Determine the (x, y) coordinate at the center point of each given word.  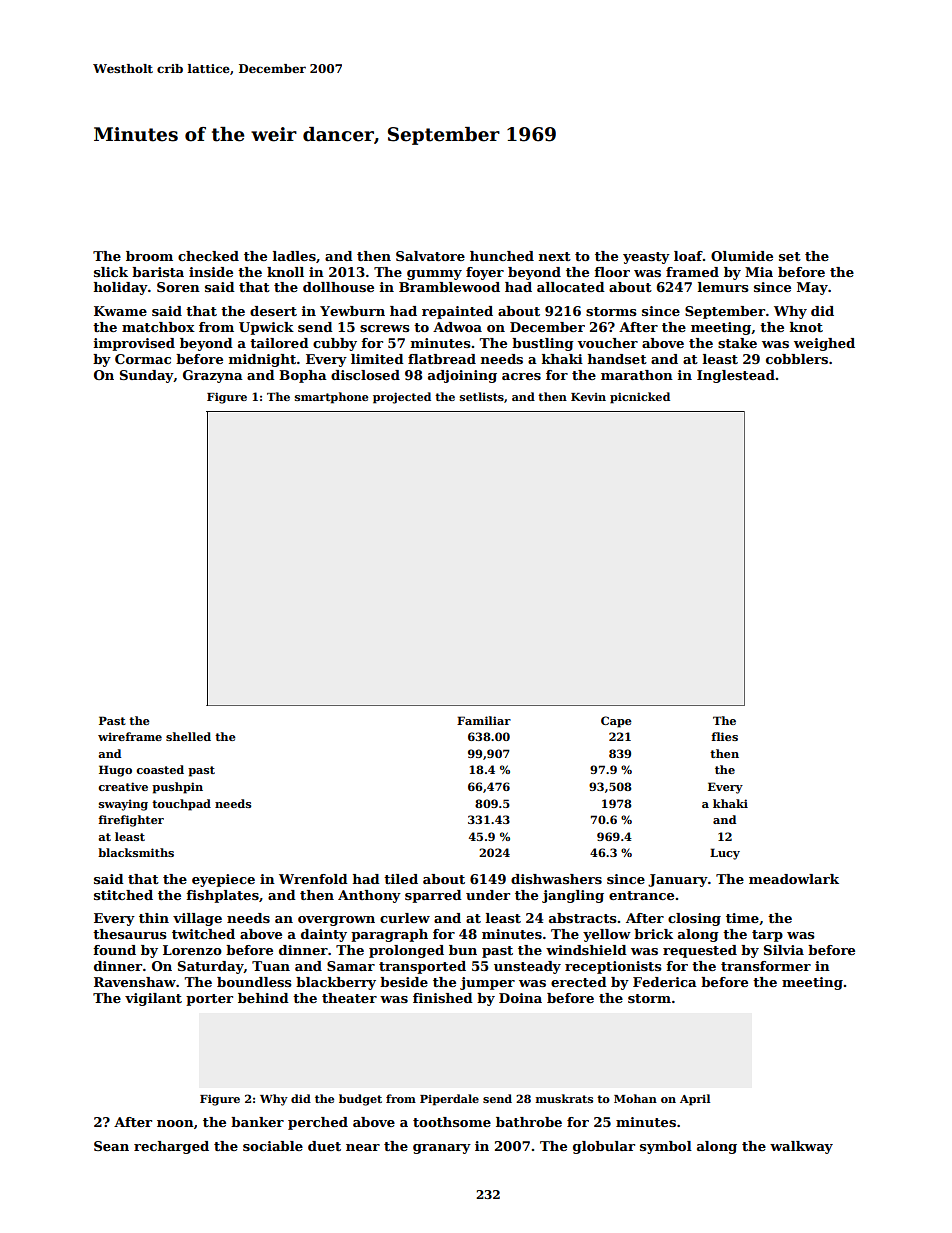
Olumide (742, 256)
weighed (824, 344)
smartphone (331, 398)
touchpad (181, 805)
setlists (482, 396)
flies (724, 736)
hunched (502, 256)
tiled (401, 879)
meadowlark (794, 879)
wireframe (130, 736)
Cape (616, 722)
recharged (171, 1147)
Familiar (484, 720)
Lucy (725, 854)
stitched (123, 895)
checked (208, 256)
